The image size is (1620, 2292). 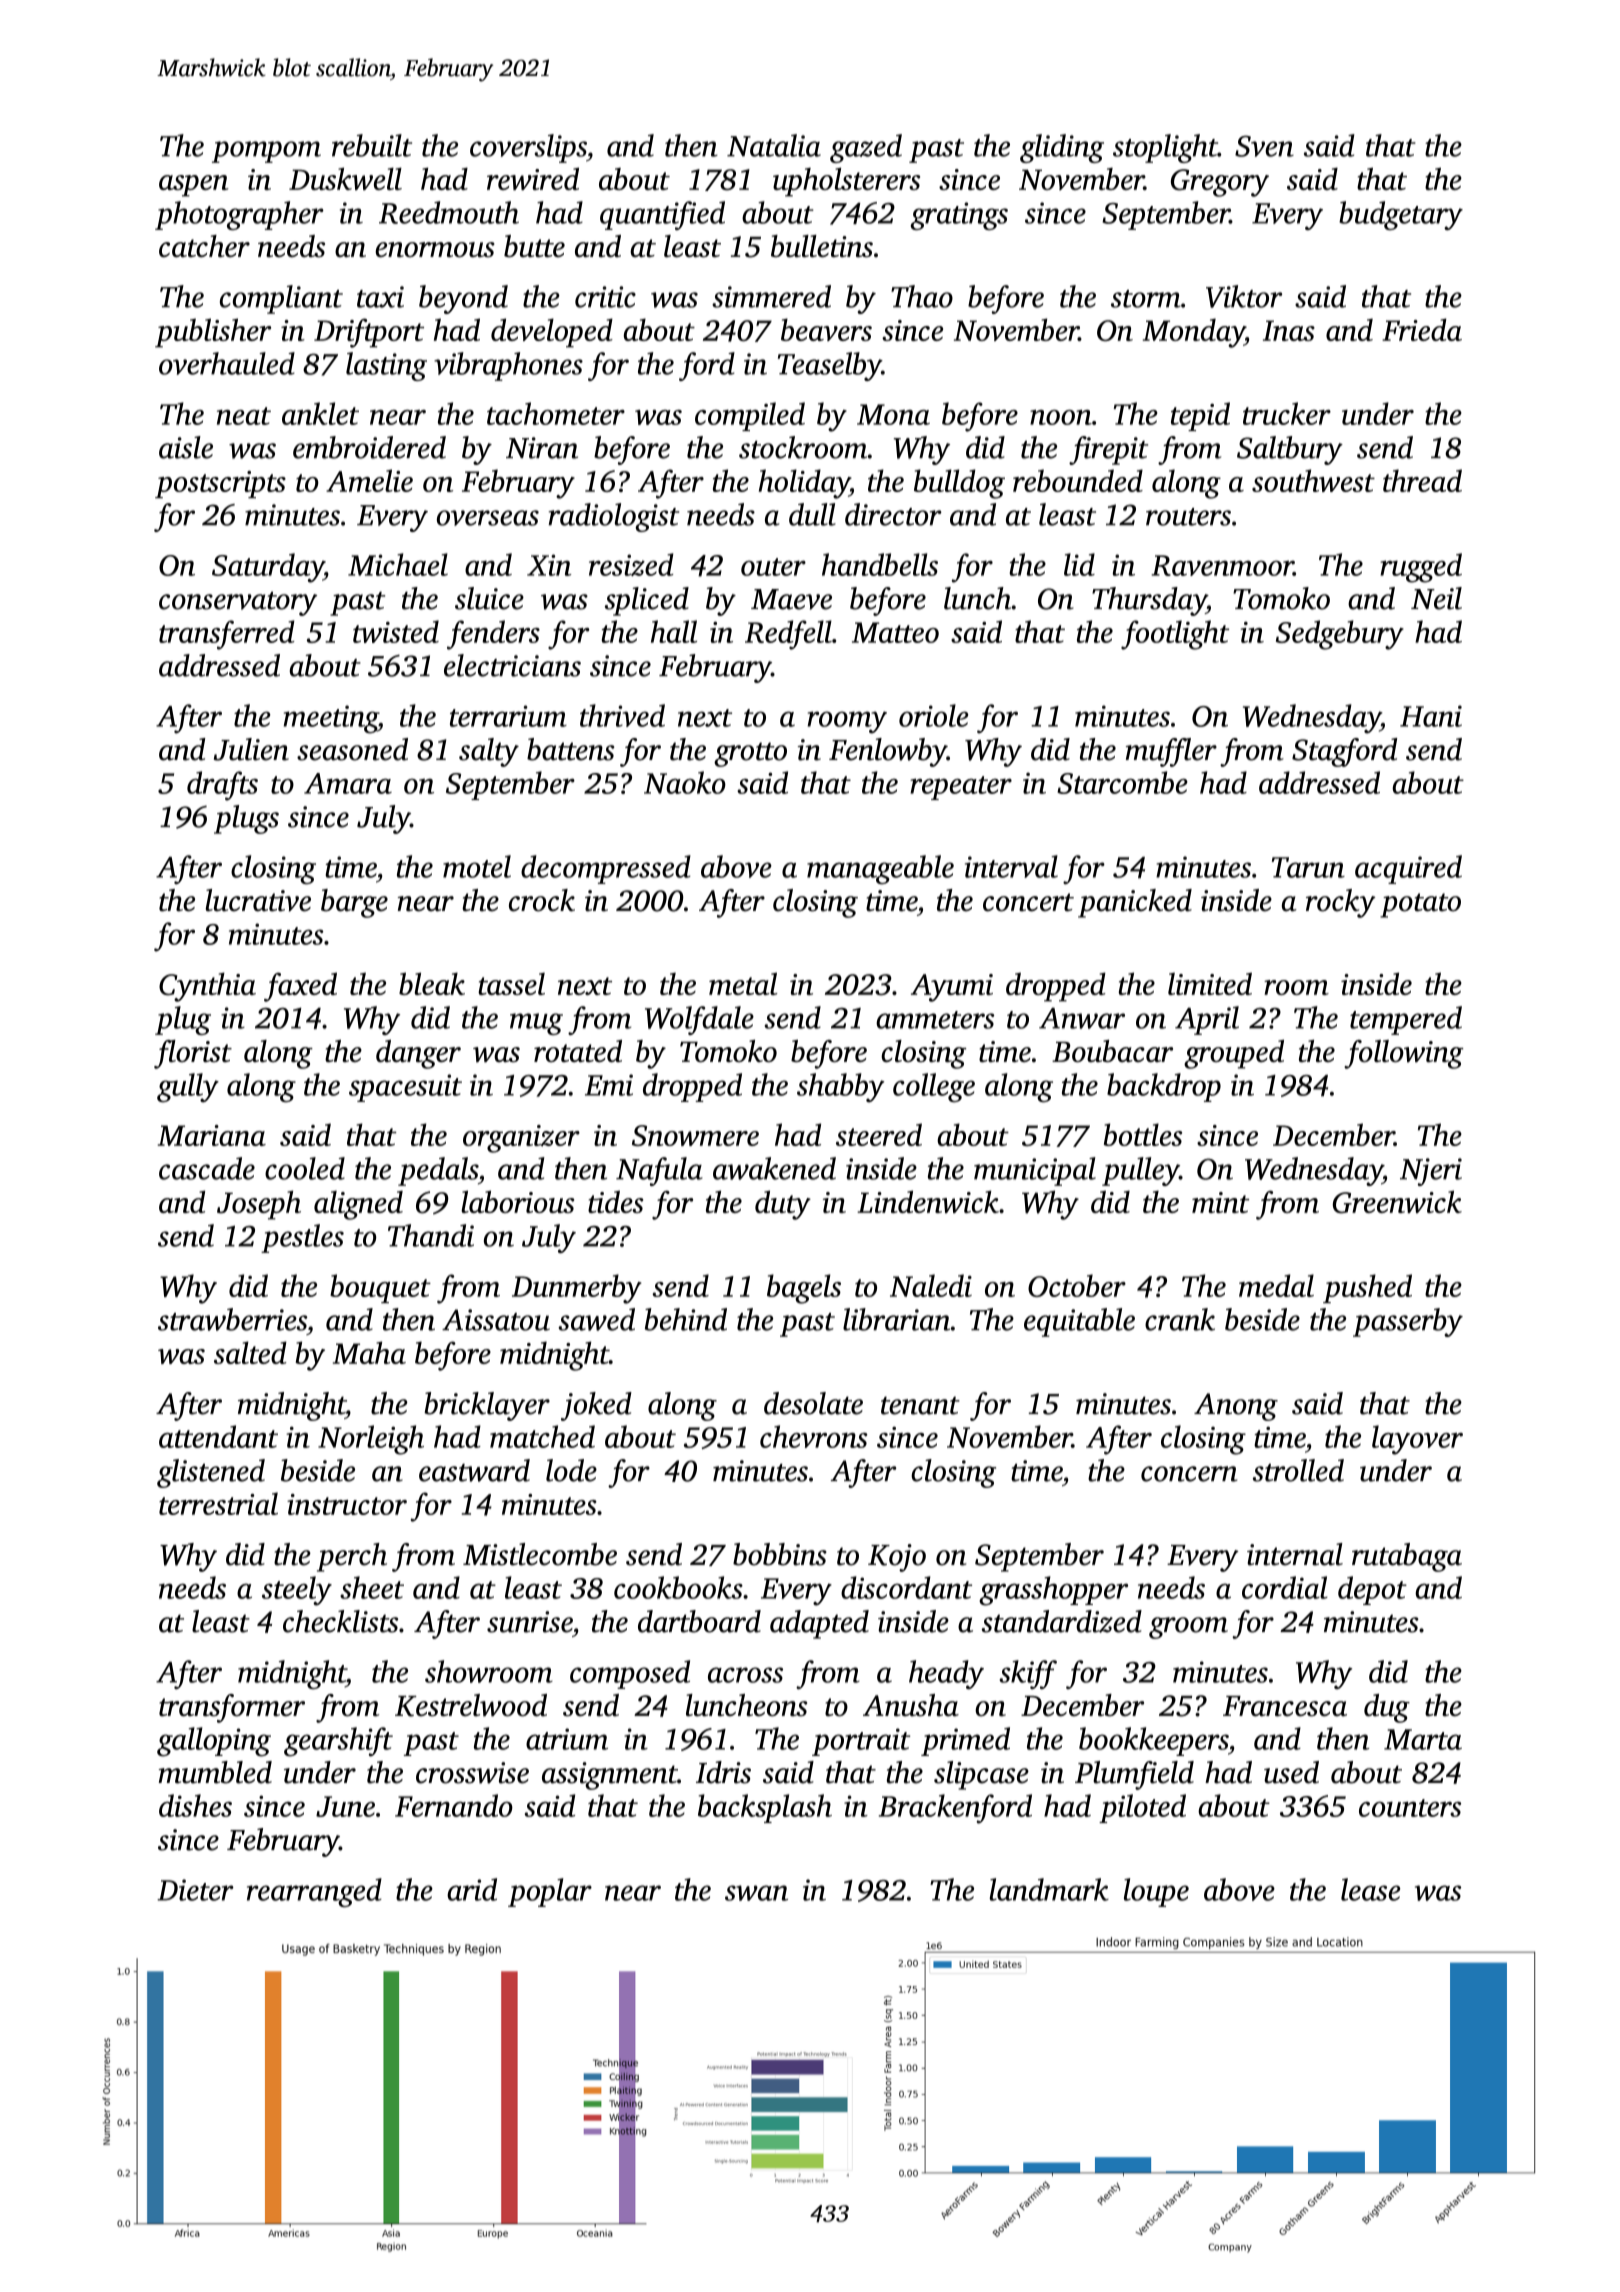 What do you see at coordinates (435, 250) in the document?
I see `enormous` at bounding box center [435, 250].
